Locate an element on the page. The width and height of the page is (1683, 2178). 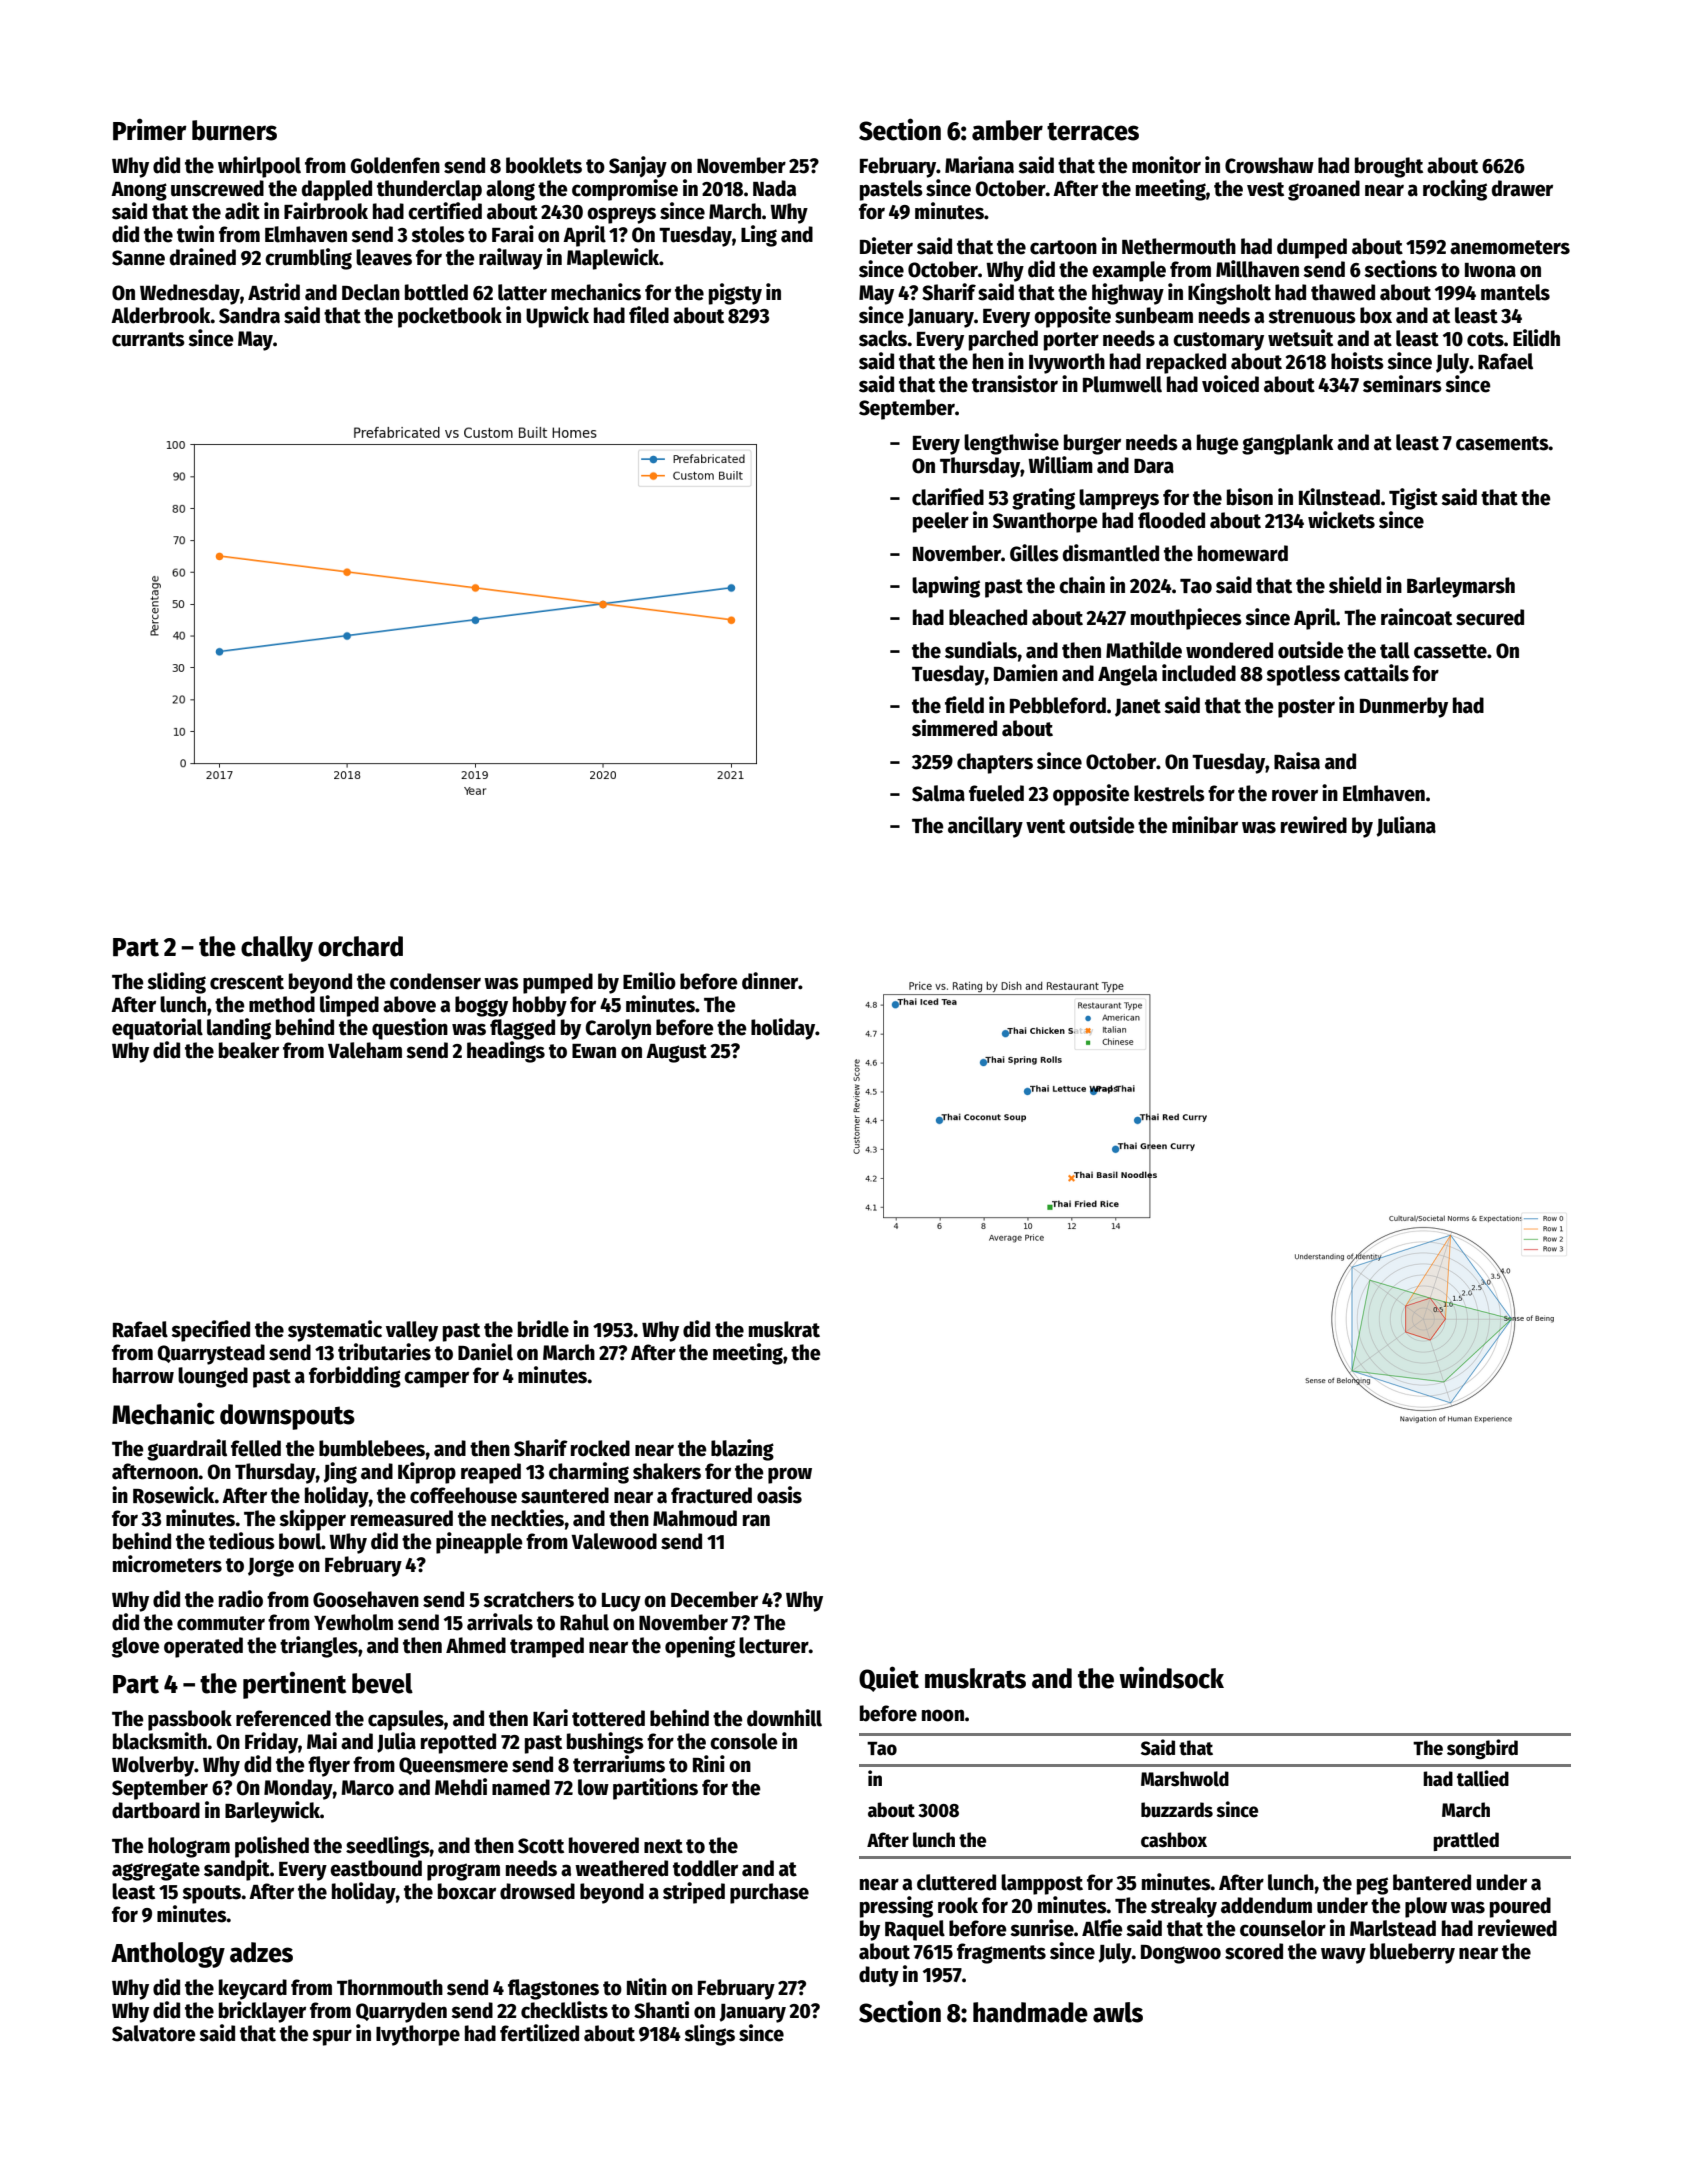
leaves is located at coordinates (384, 257).
